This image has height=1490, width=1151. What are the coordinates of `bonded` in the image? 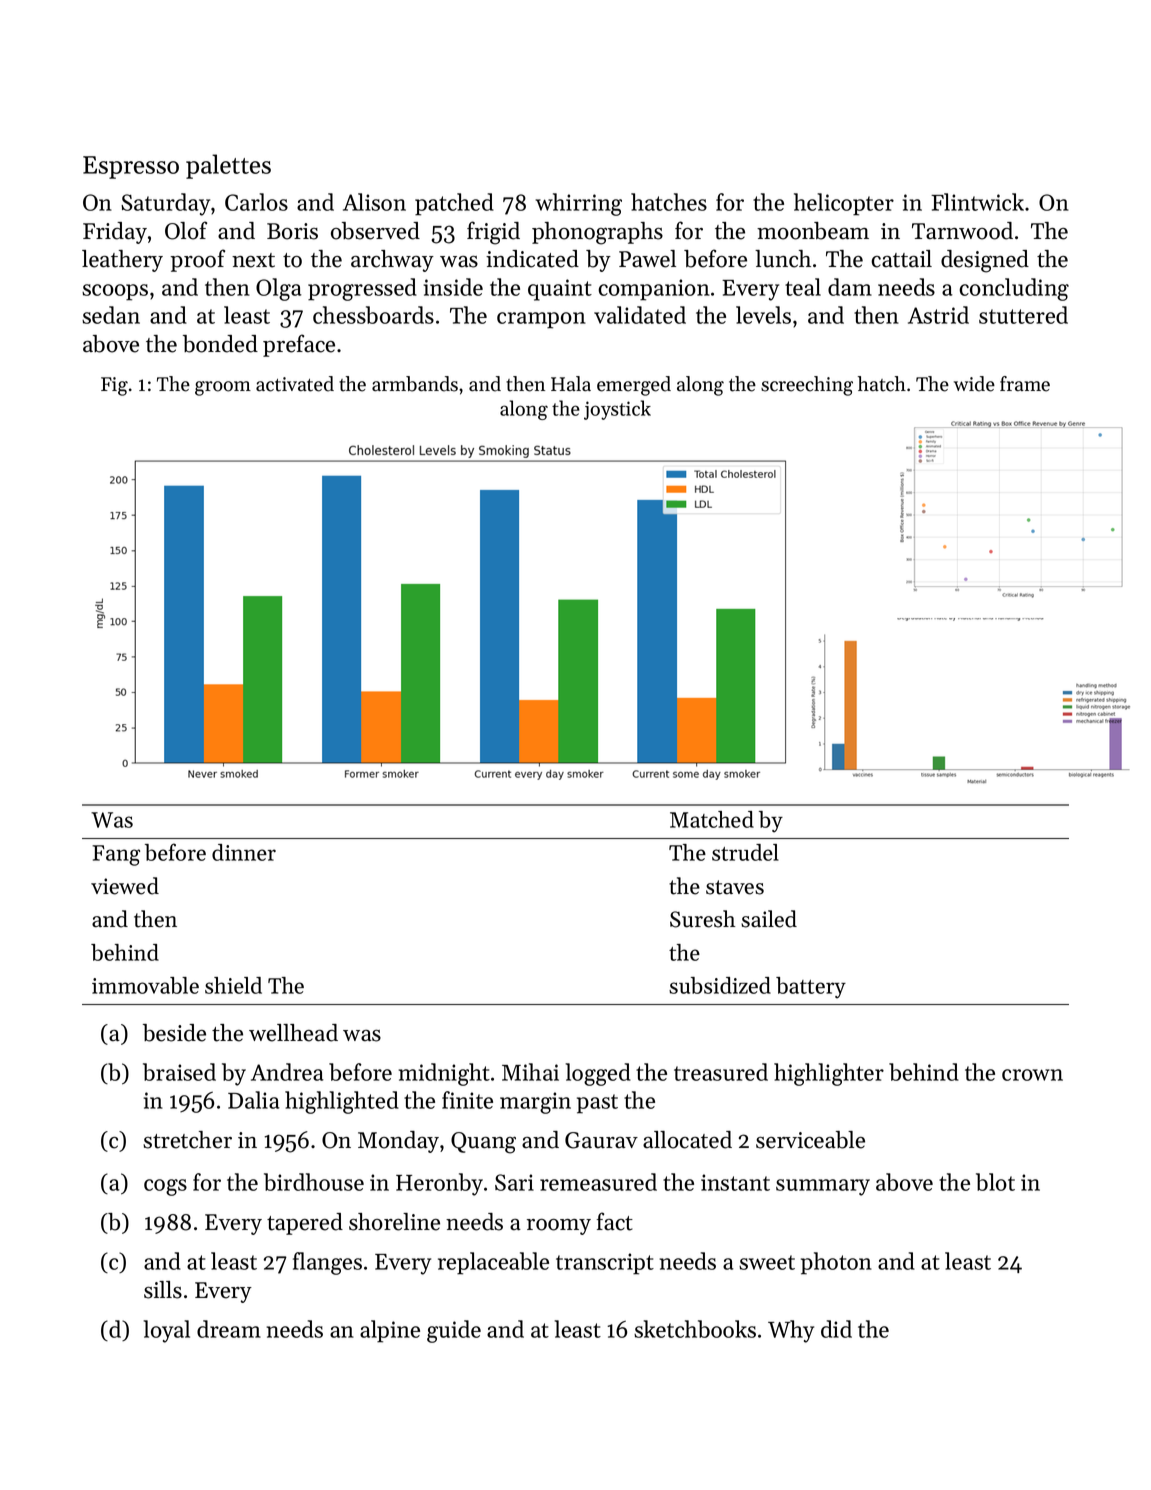 It's located at (220, 344).
